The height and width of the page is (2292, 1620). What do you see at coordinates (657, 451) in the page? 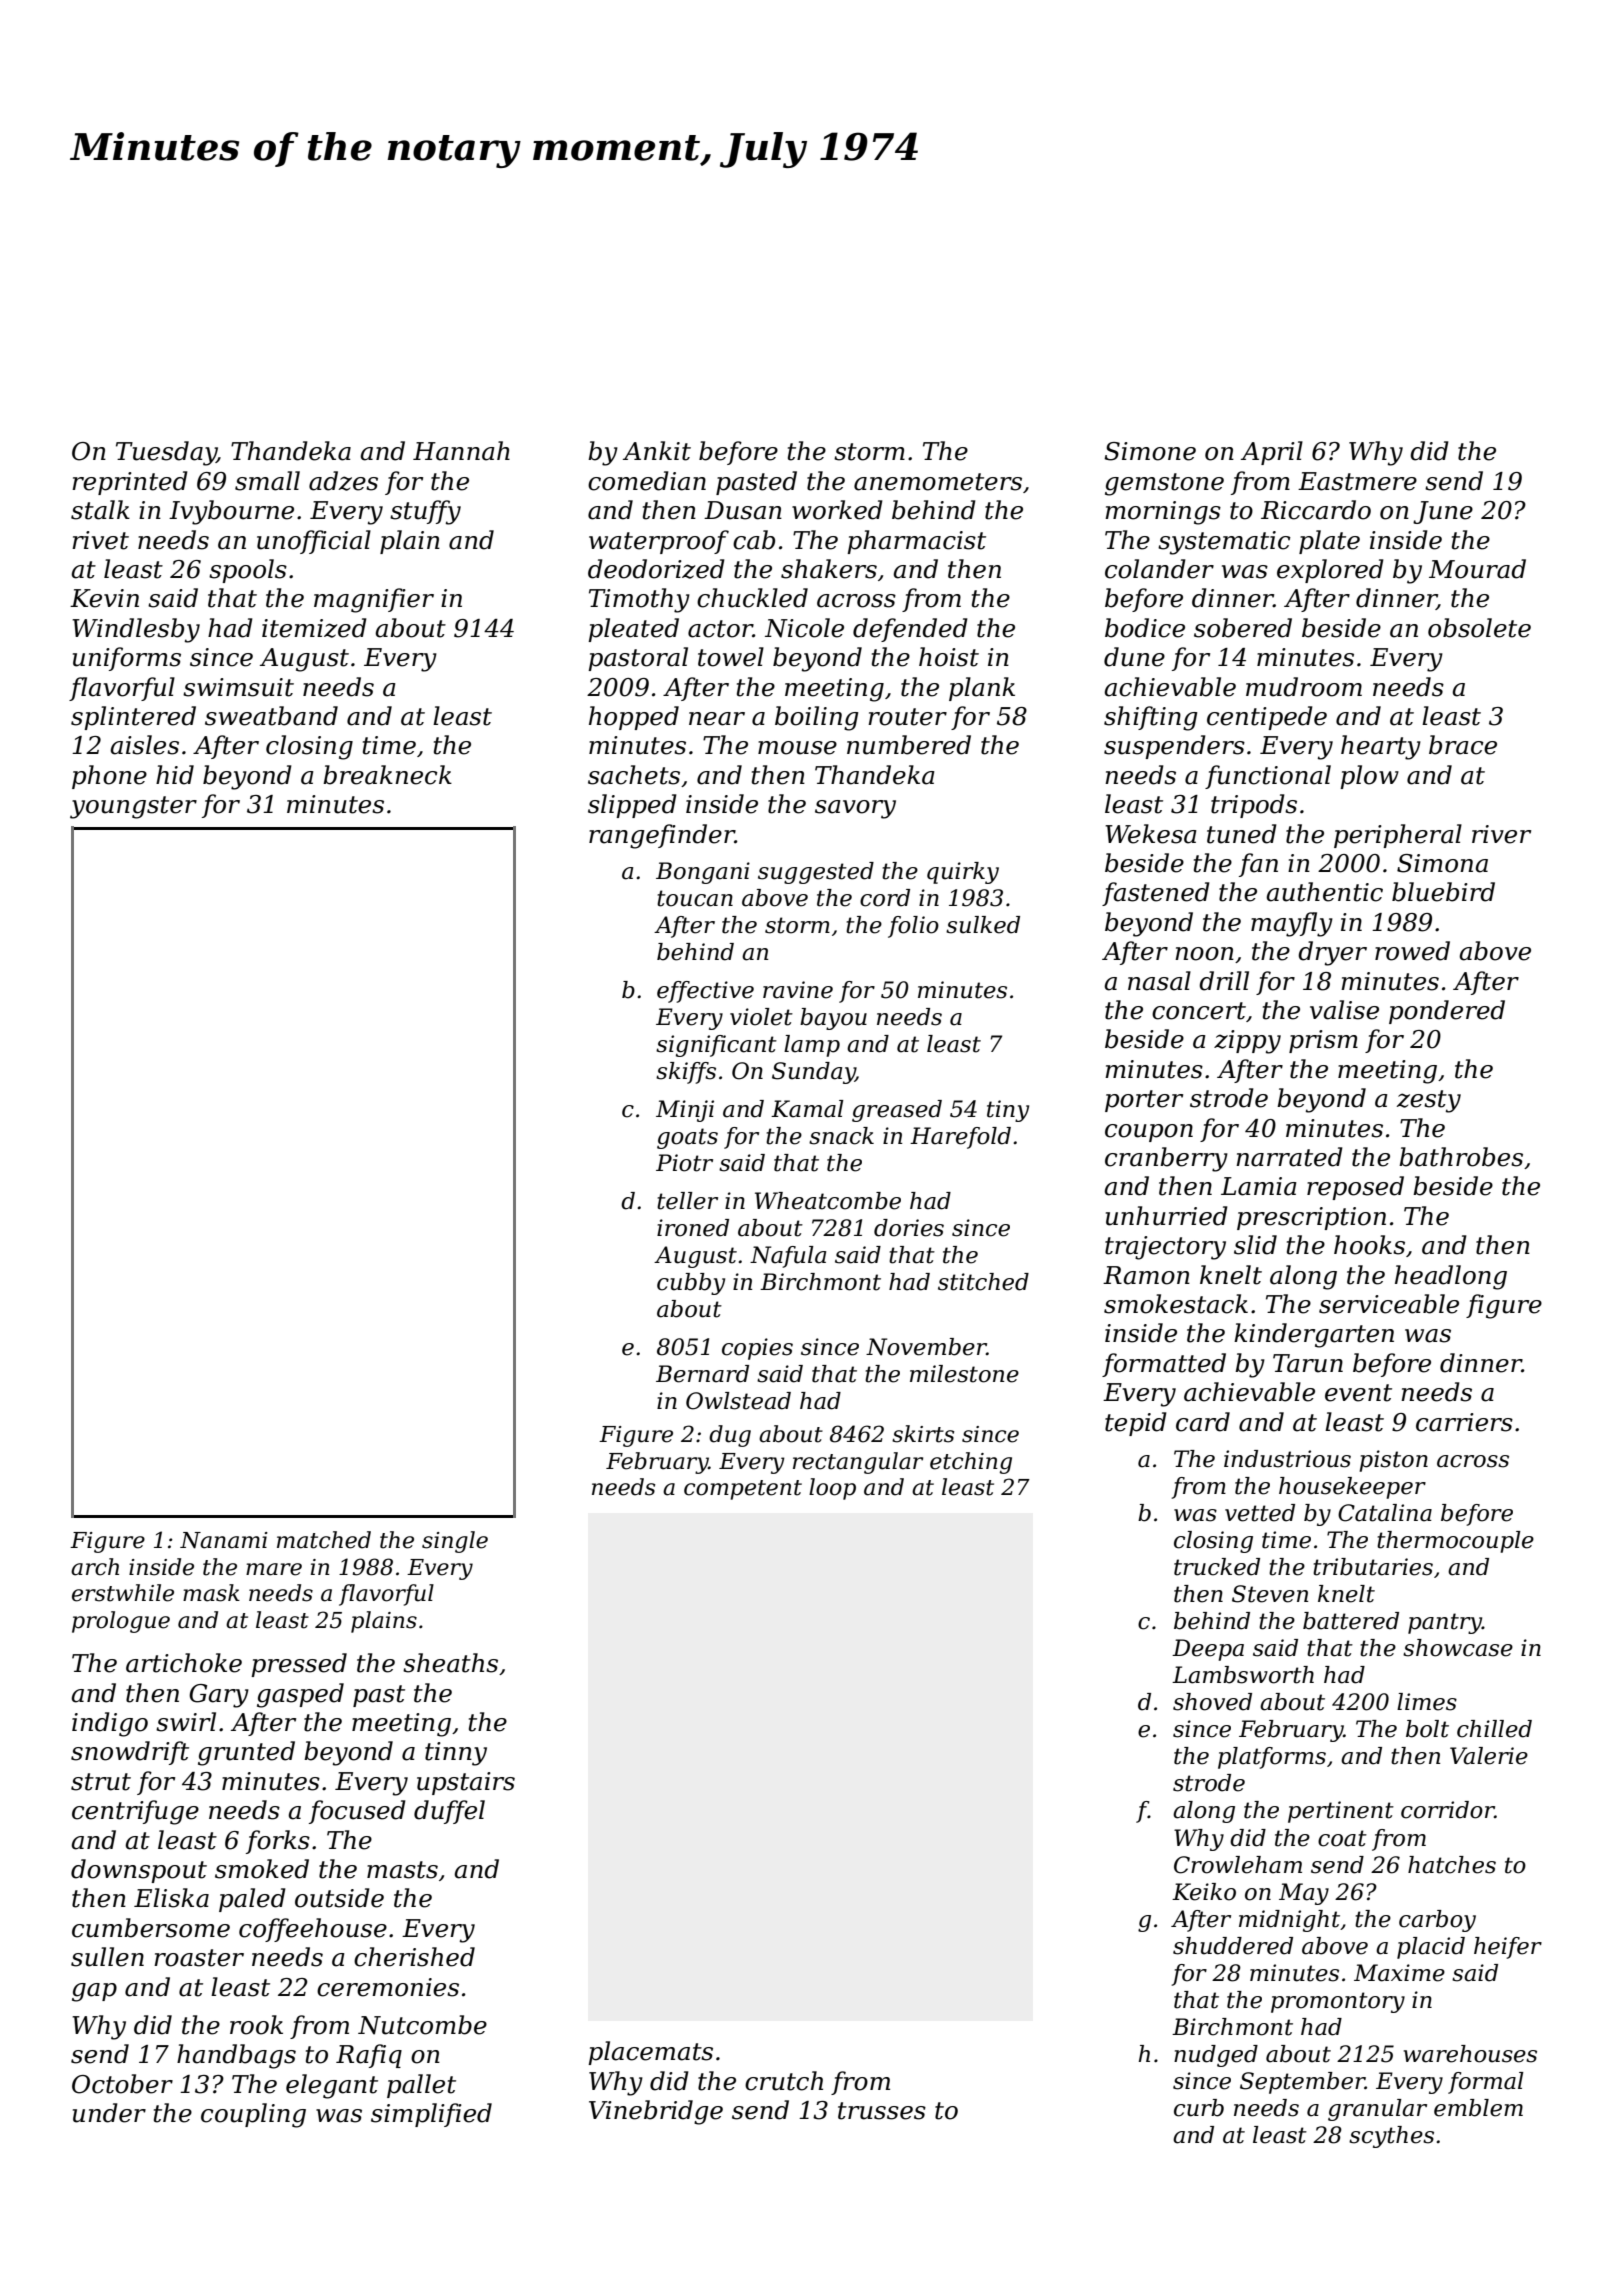
I see `Ankit` at bounding box center [657, 451].
